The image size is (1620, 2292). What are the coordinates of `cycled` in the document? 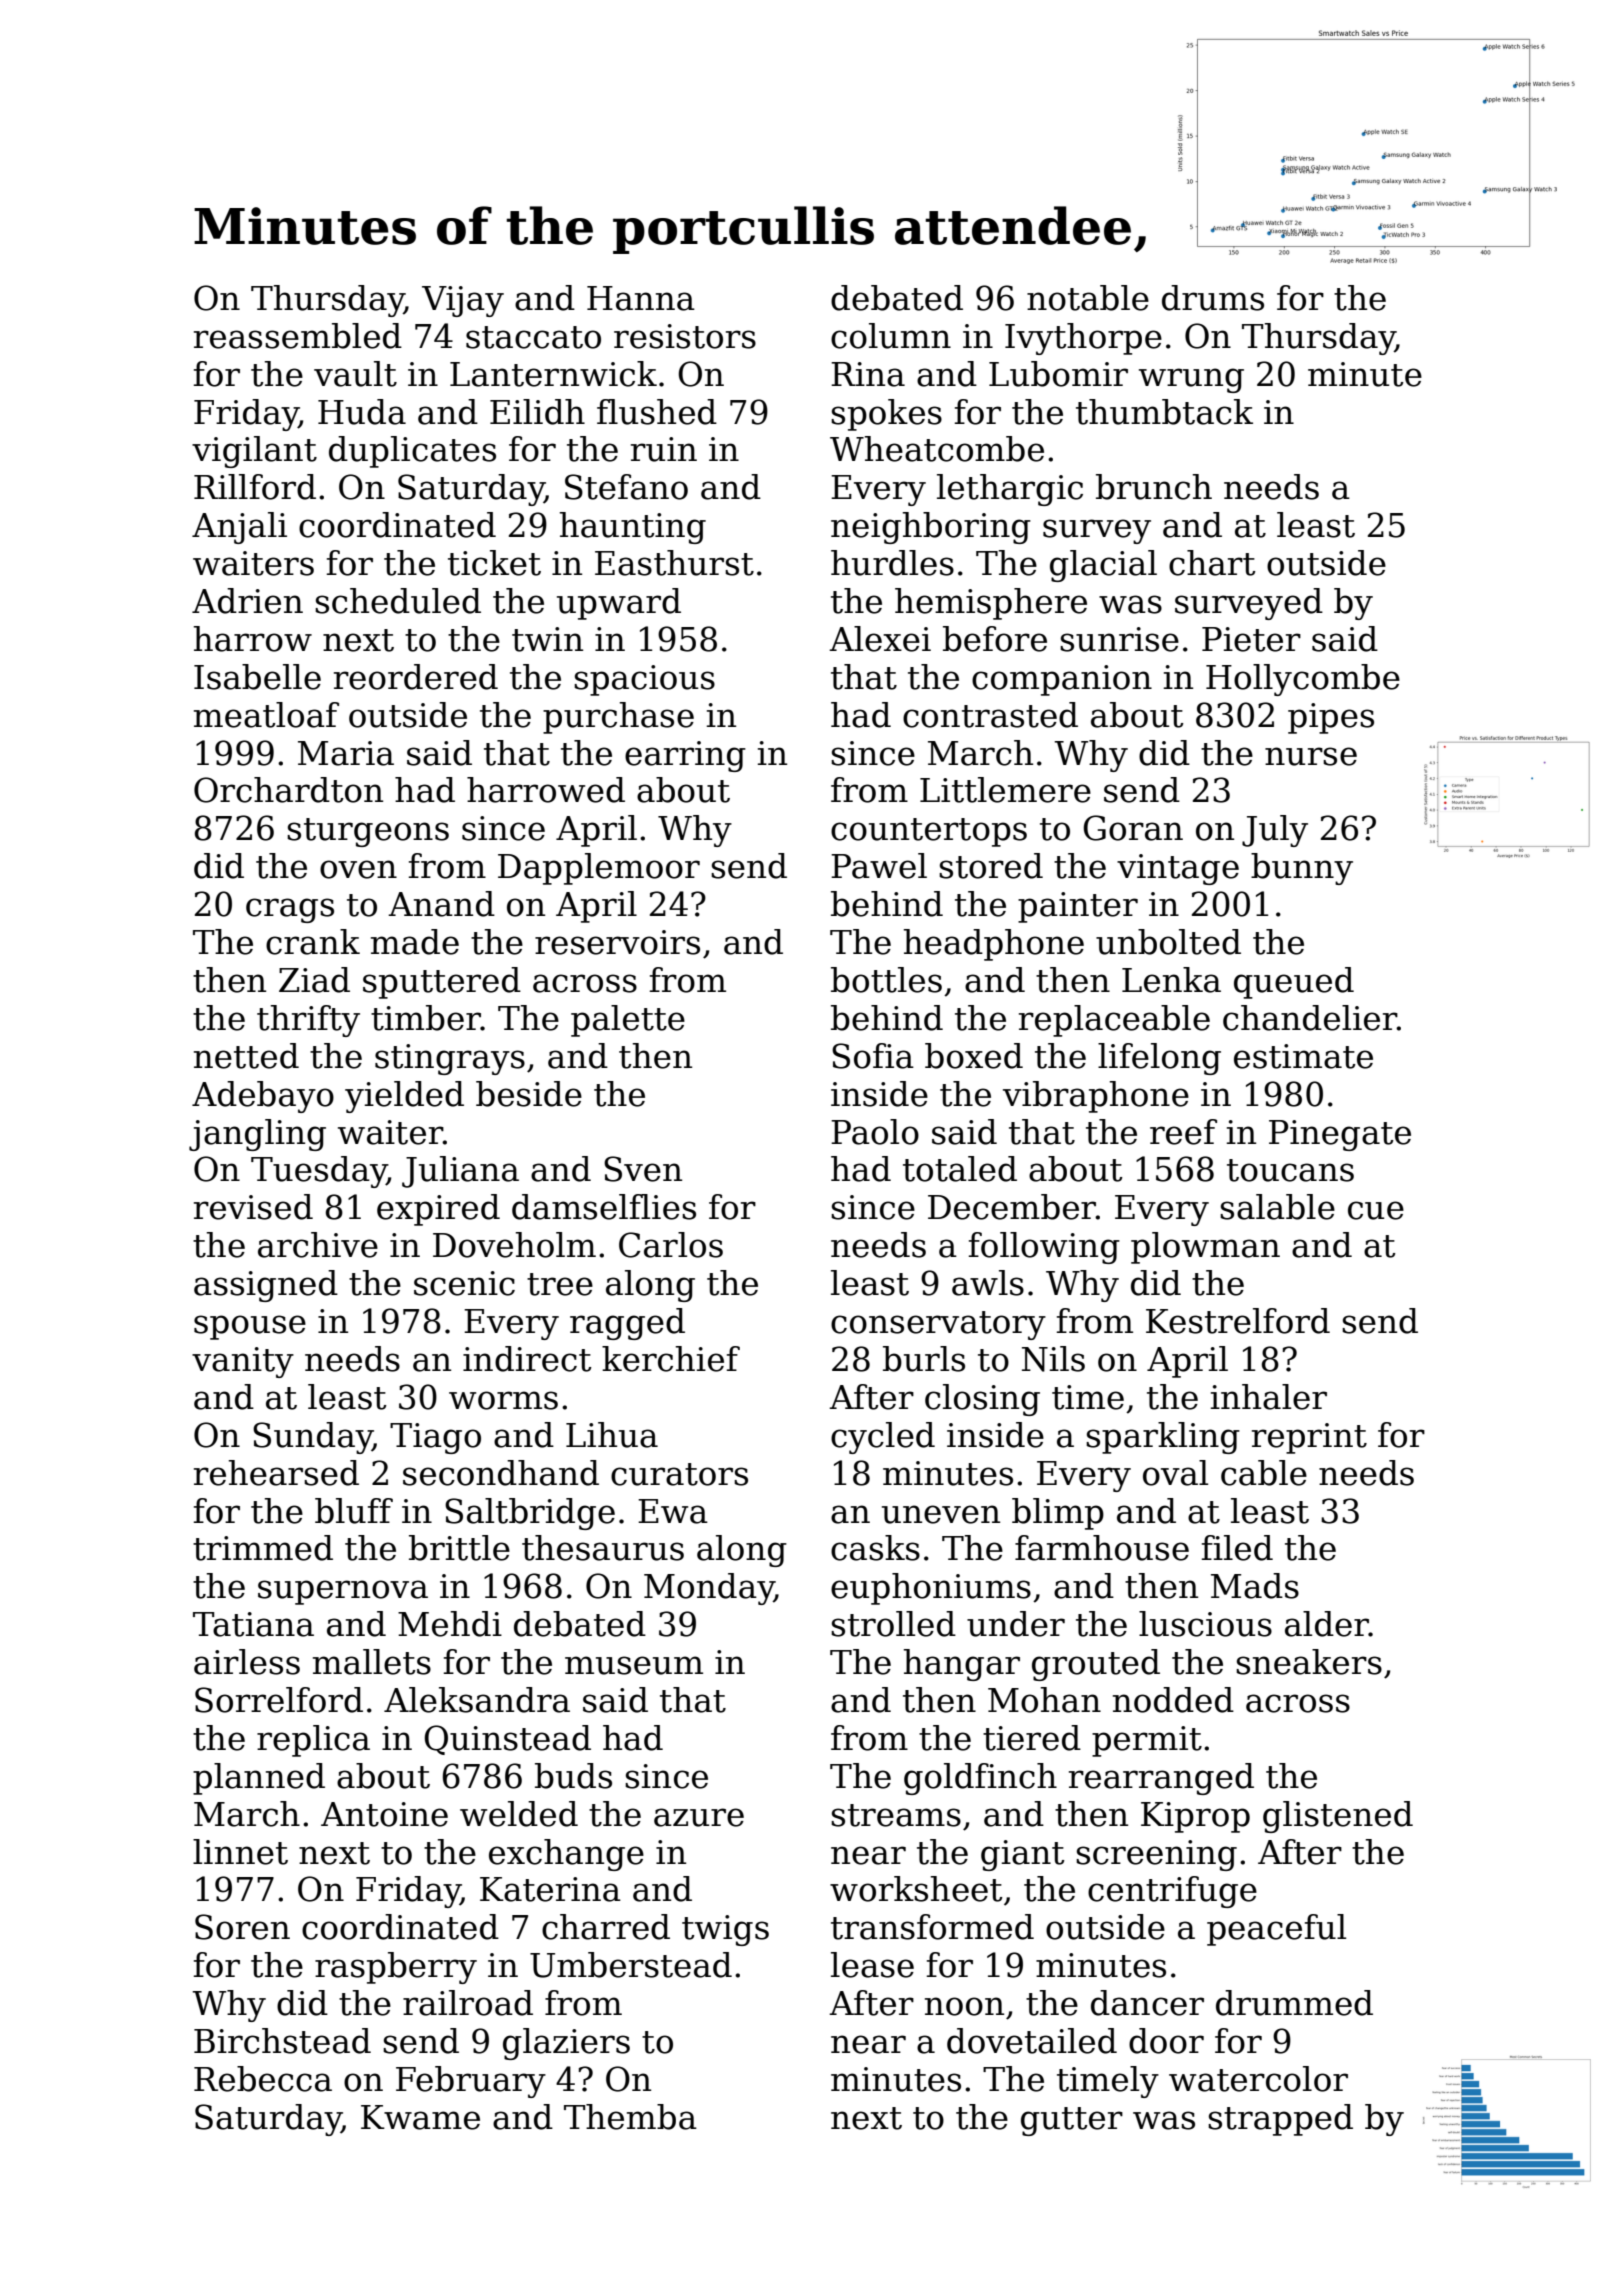 It's located at (883, 1438).
